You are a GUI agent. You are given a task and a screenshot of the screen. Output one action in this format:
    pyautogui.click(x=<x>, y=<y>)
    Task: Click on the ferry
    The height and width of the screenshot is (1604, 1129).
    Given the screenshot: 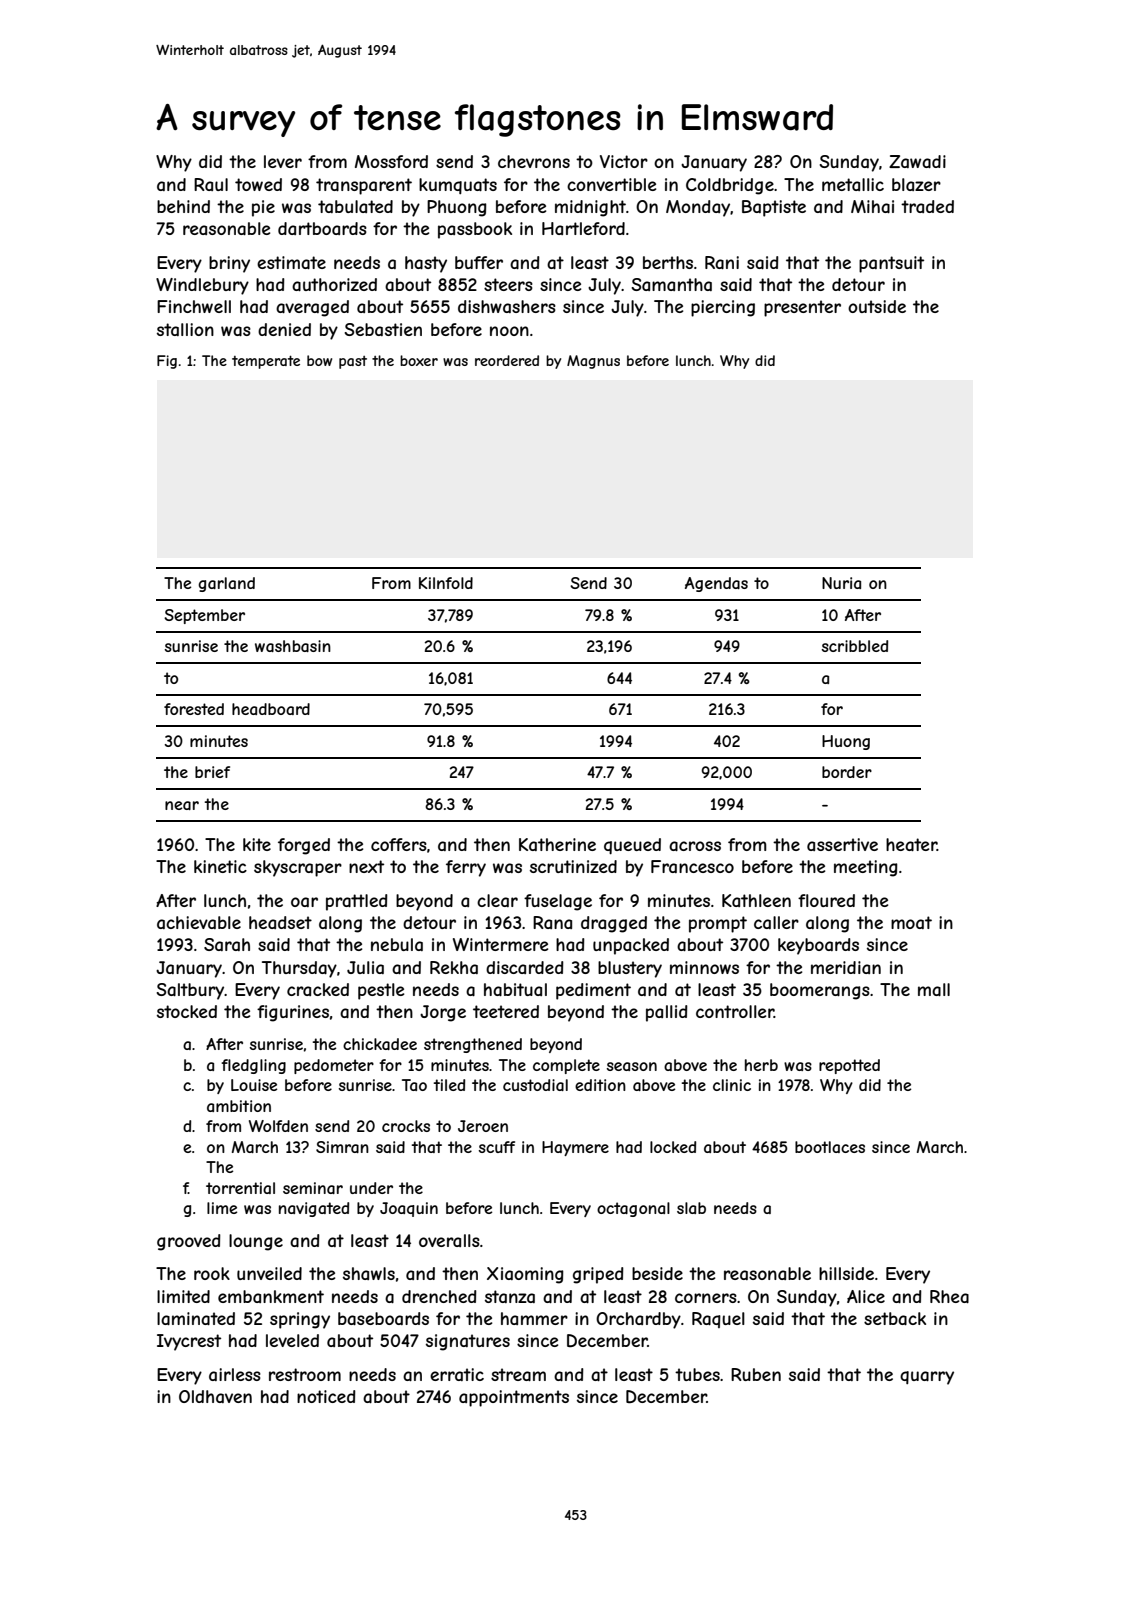 What is the action you would take?
    pyautogui.click(x=466, y=868)
